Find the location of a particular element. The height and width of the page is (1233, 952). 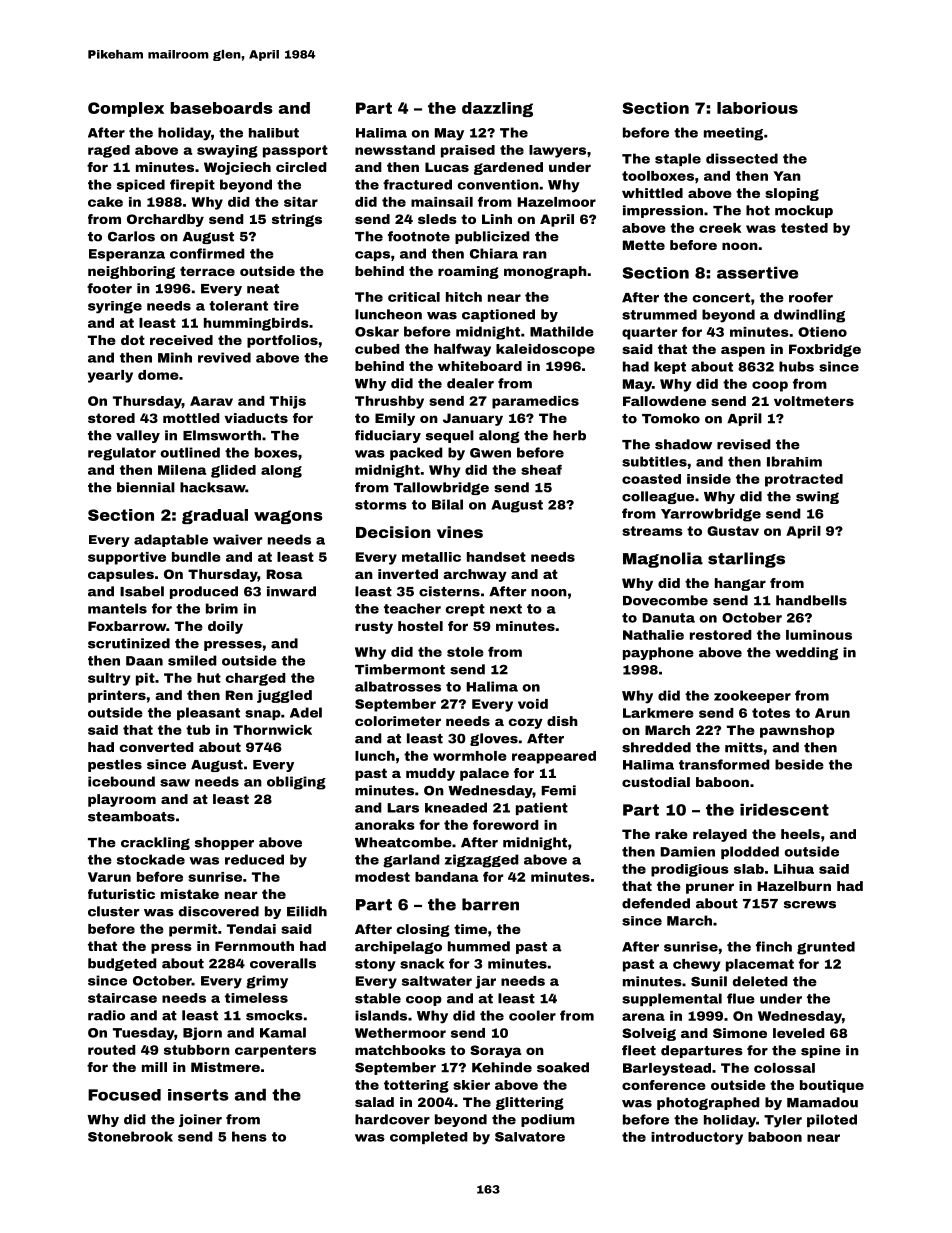

critical is located at coordinates (414, 297).
